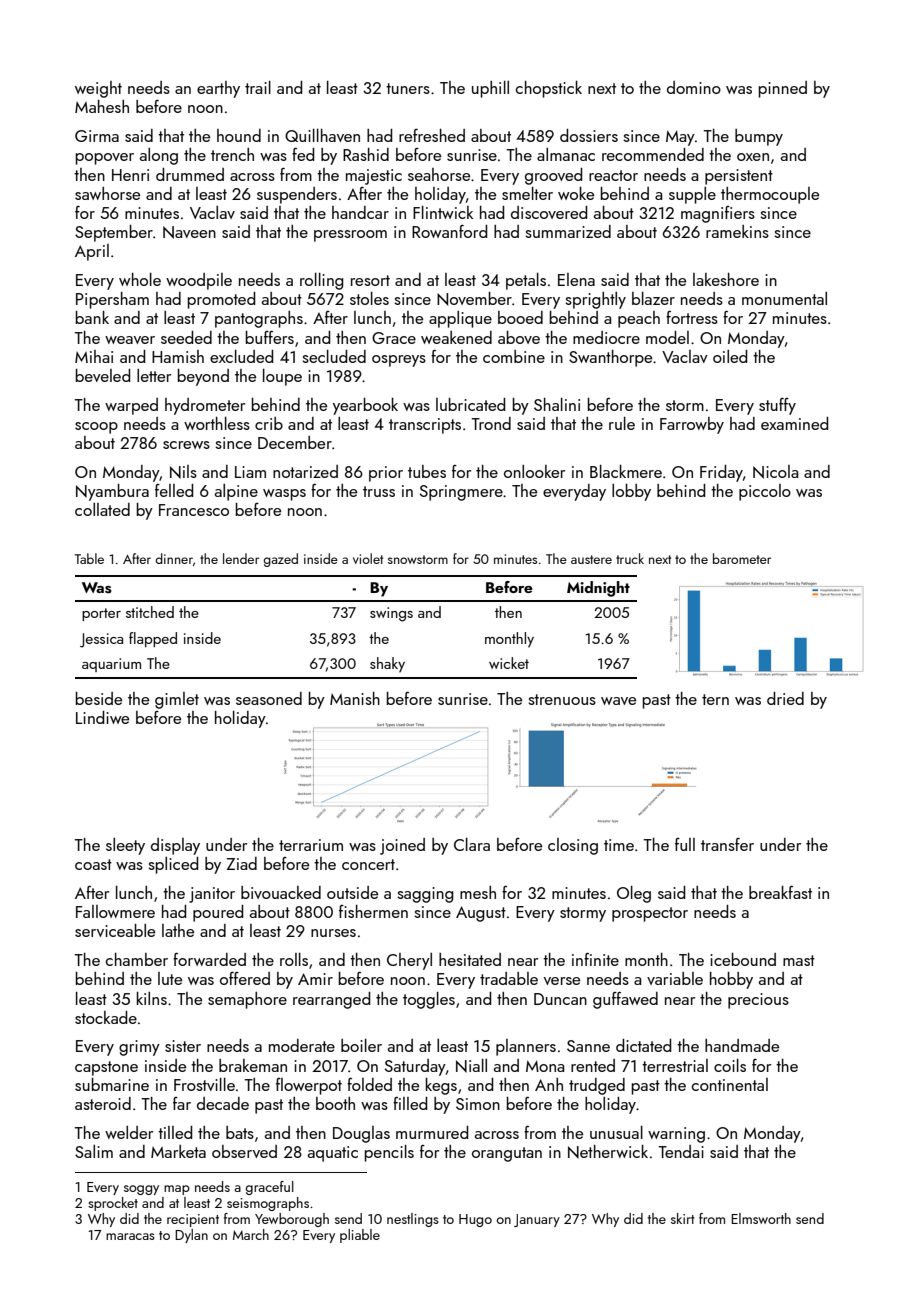 The height and width of the screenshot is (1316, 908). What do you see at coordinates (694, 87) in the screenshot?
I see `domino` at bounding box center [694, 87].
